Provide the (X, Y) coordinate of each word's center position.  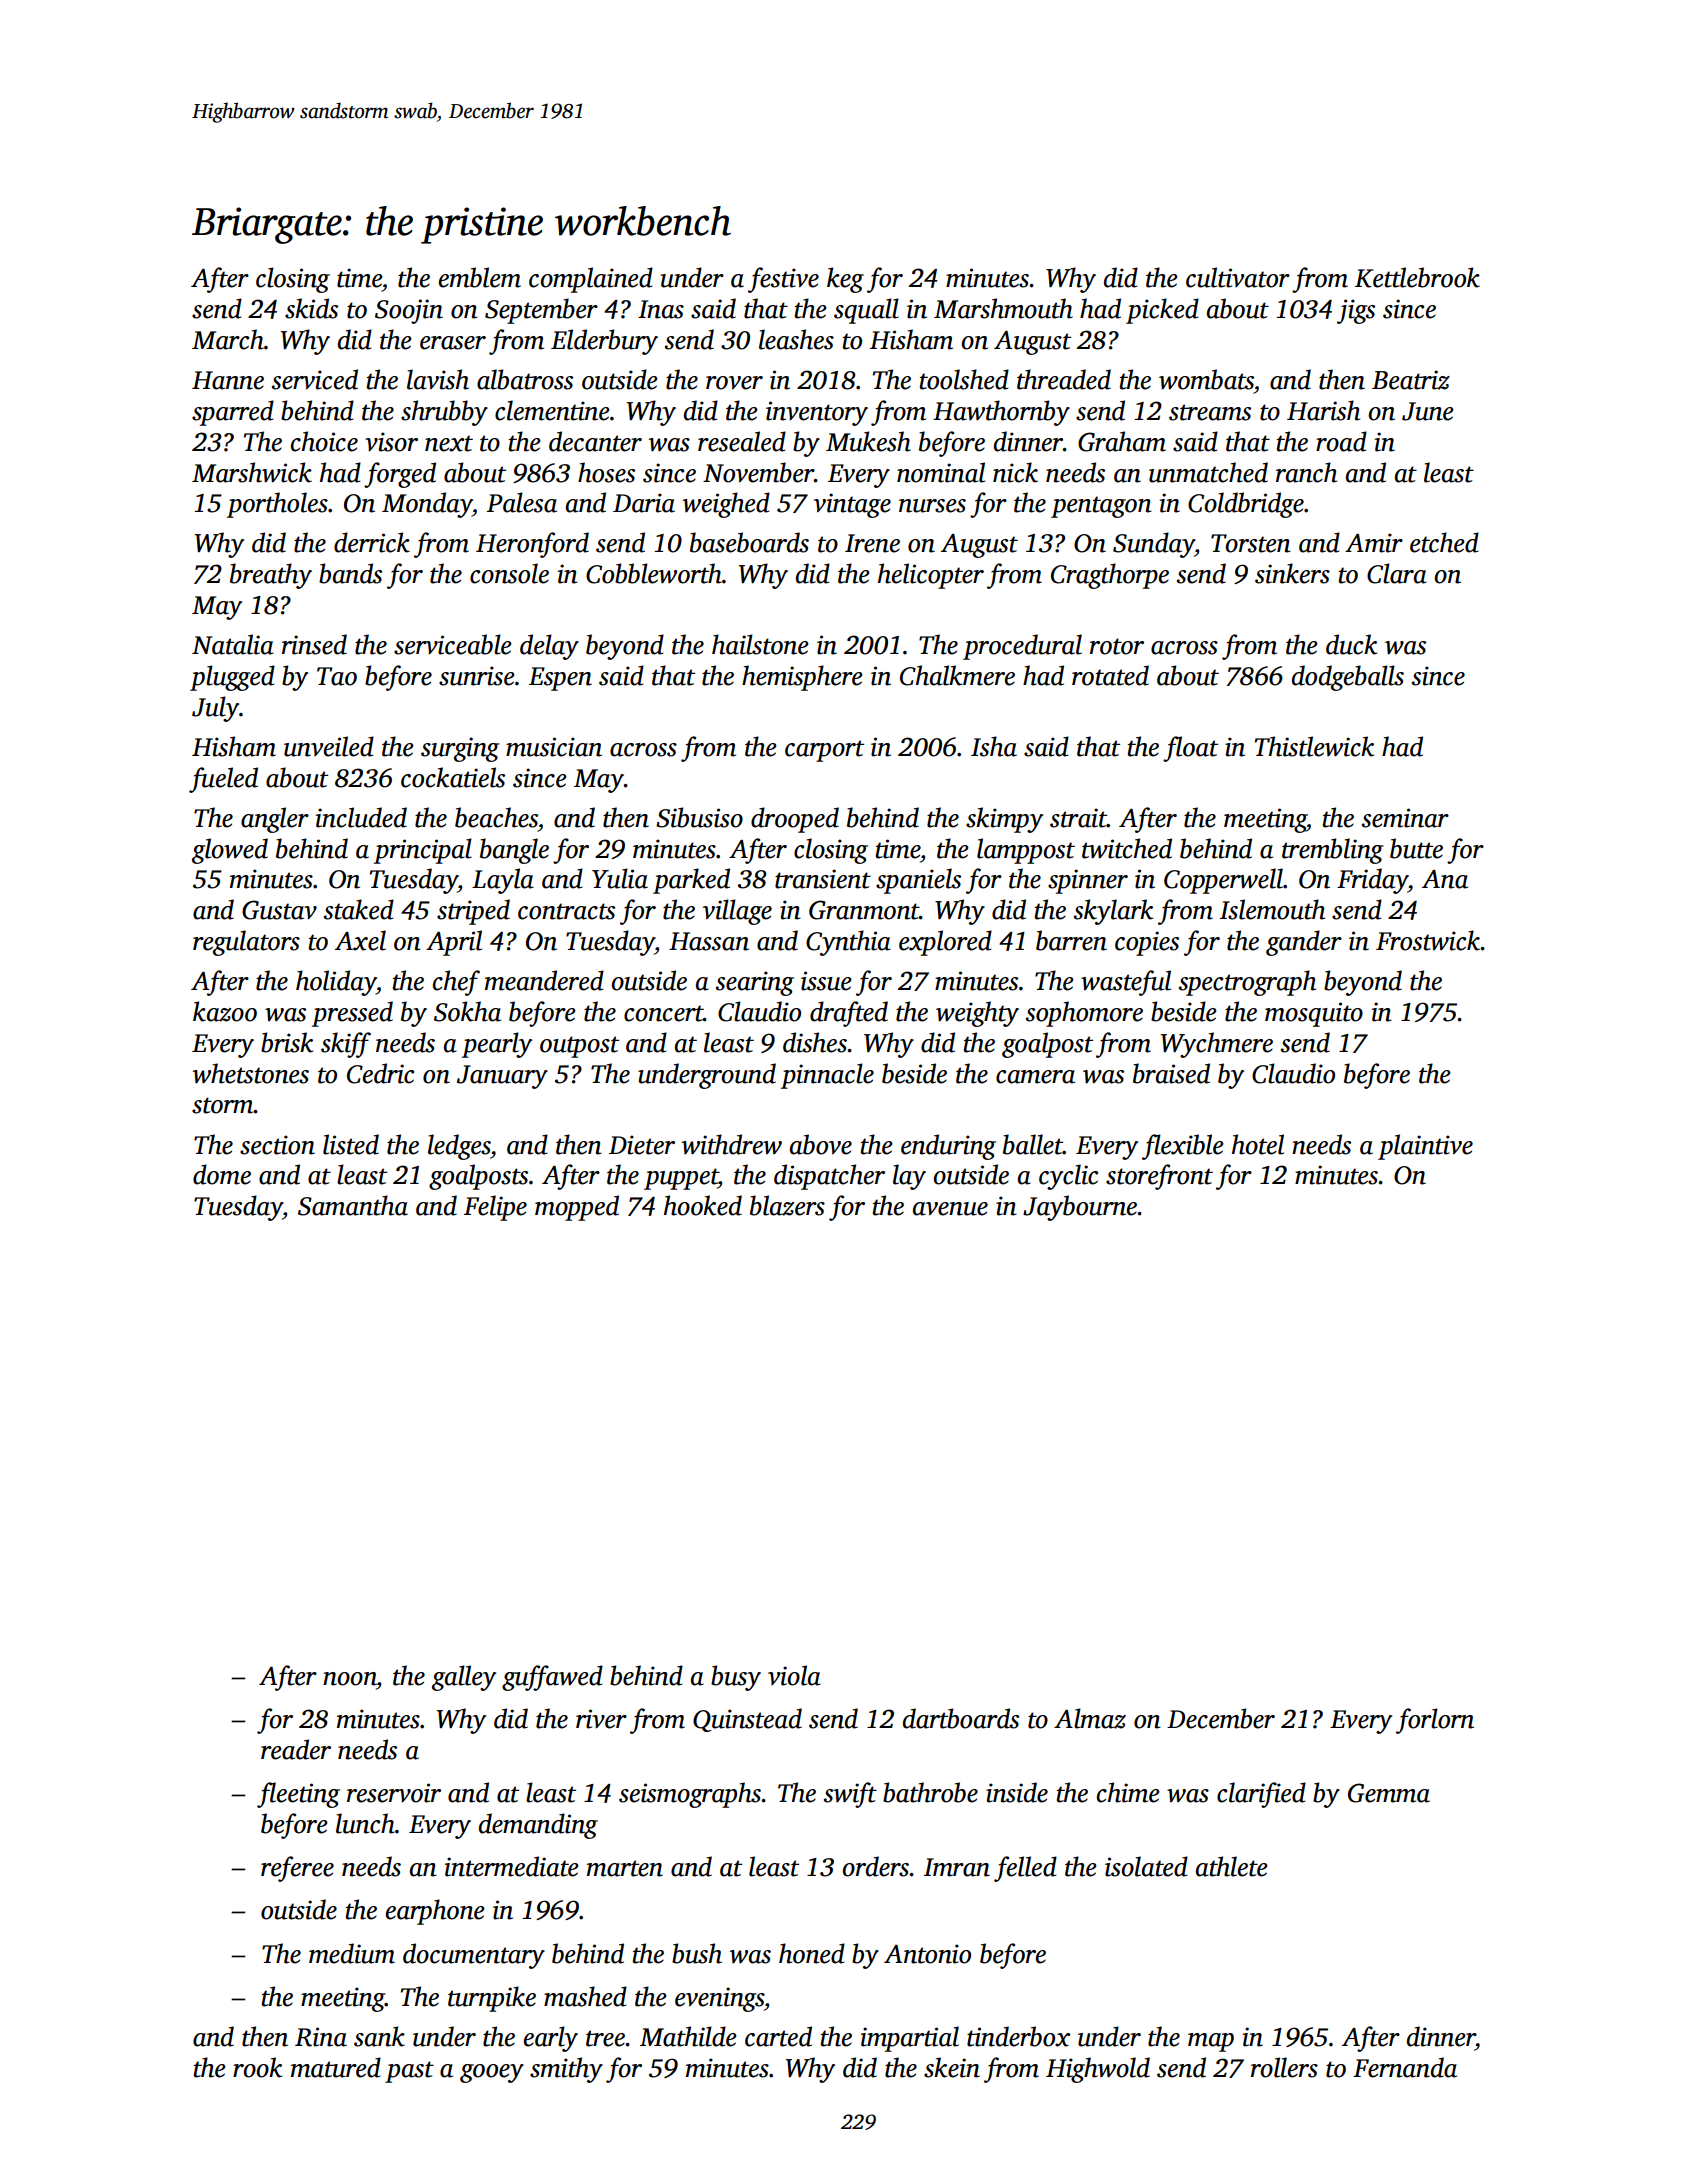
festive (783, 280)
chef (456, 983)
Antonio (927, 1954)
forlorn (1435, 1721)
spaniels (918, 881)
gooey (492, 2073)
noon (350, 1679)
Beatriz (1411, 380)
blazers (787, 1205)
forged (400, 475)
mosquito (1314, 1014)
